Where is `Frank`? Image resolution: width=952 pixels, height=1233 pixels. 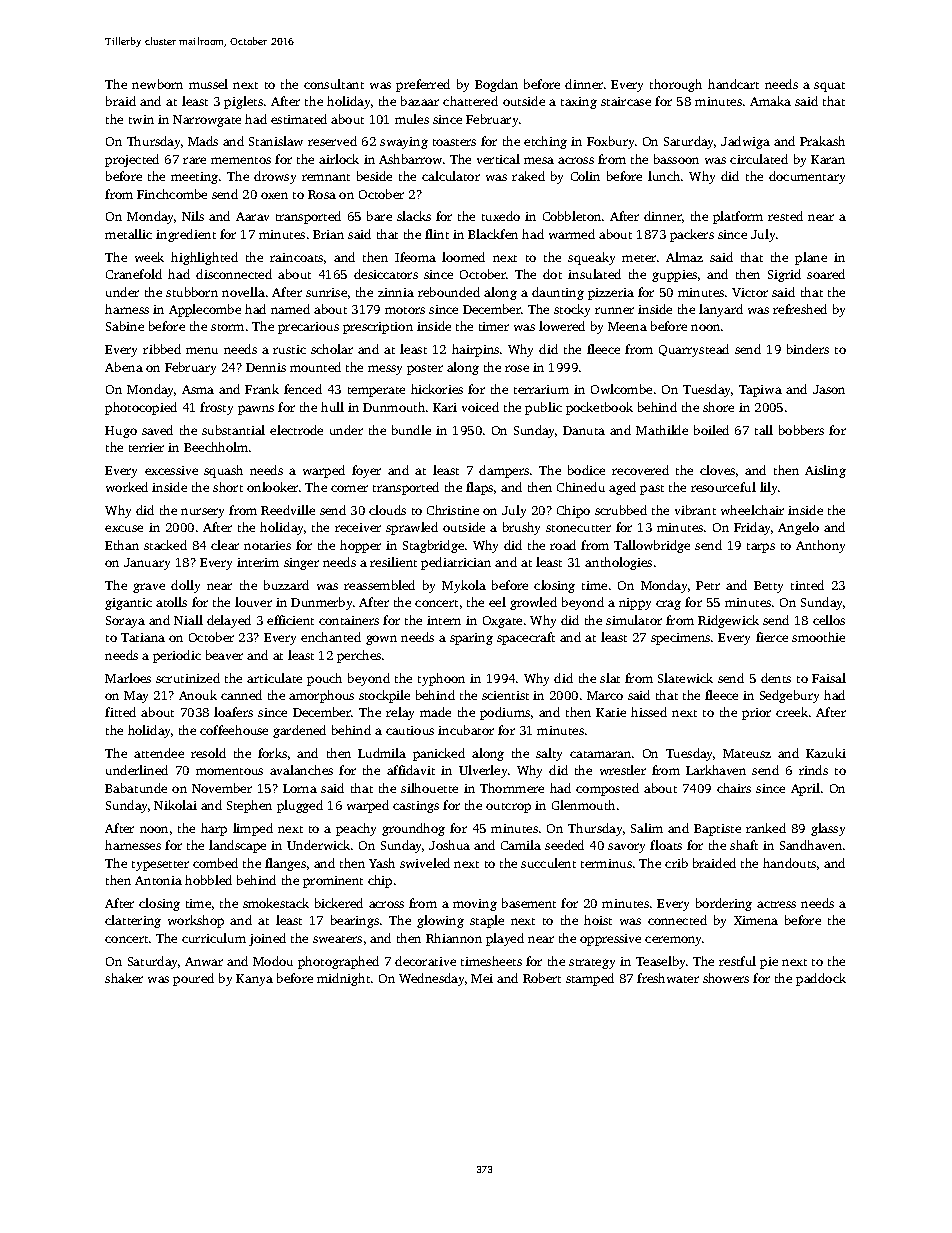 Frank is located at coordinates (262, 389).
